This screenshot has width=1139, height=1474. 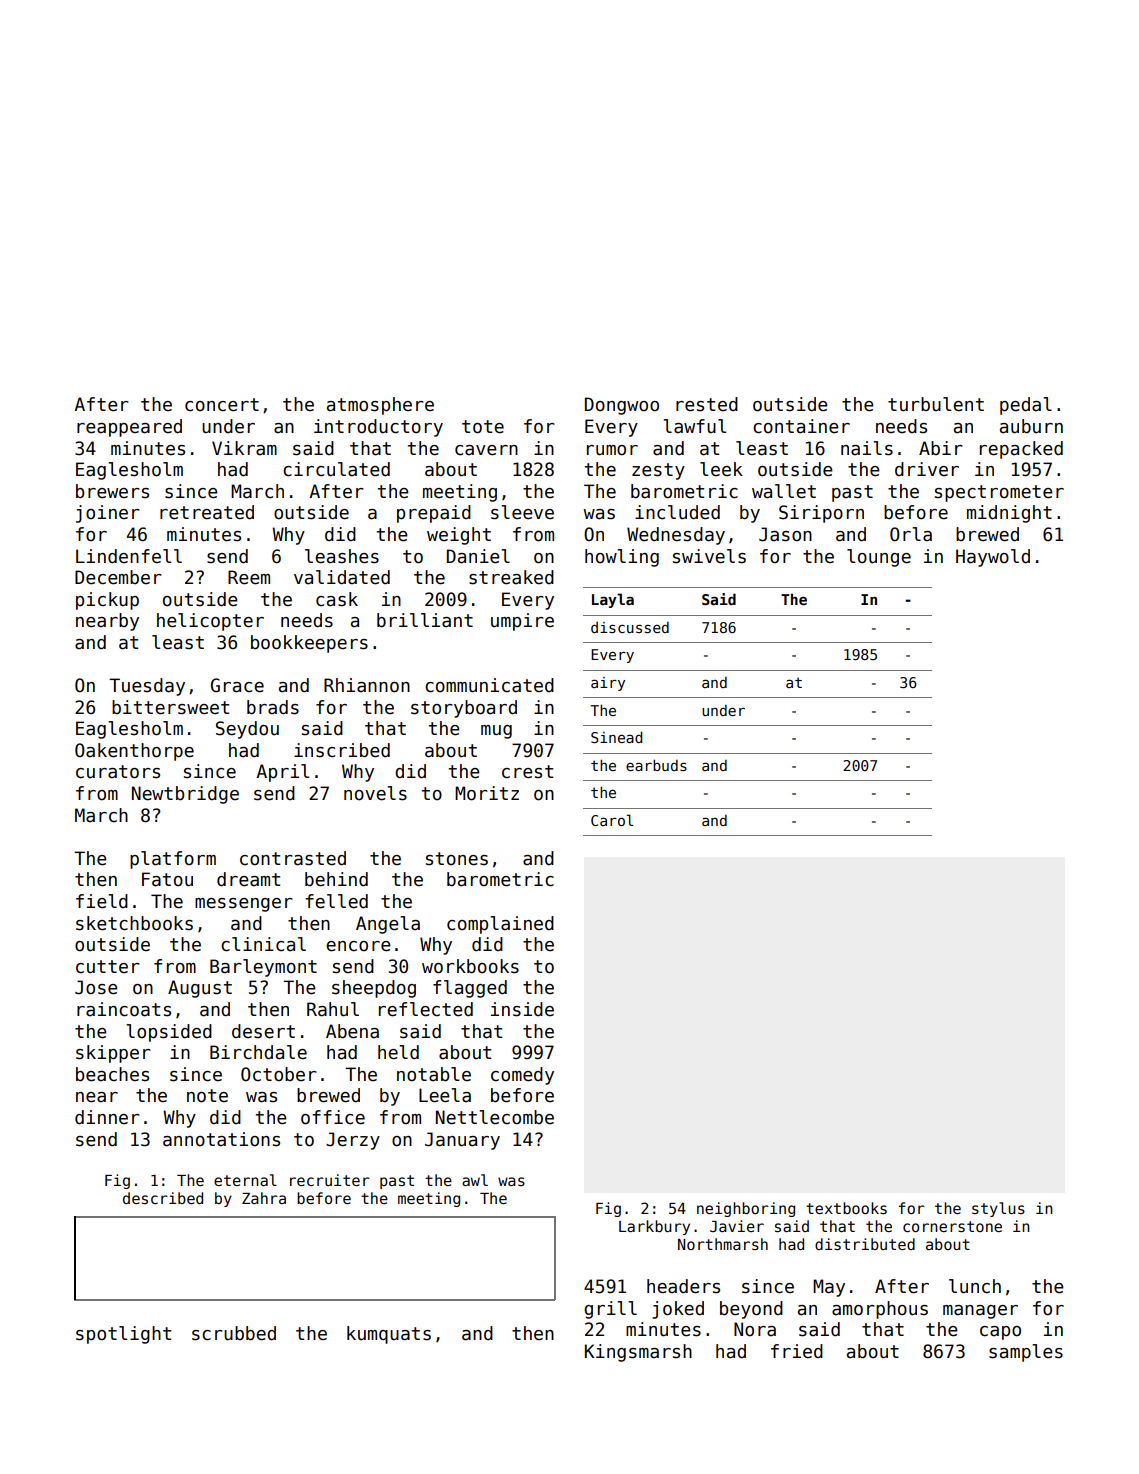 I want to click on Haywold, so click(x=993, y=558).
